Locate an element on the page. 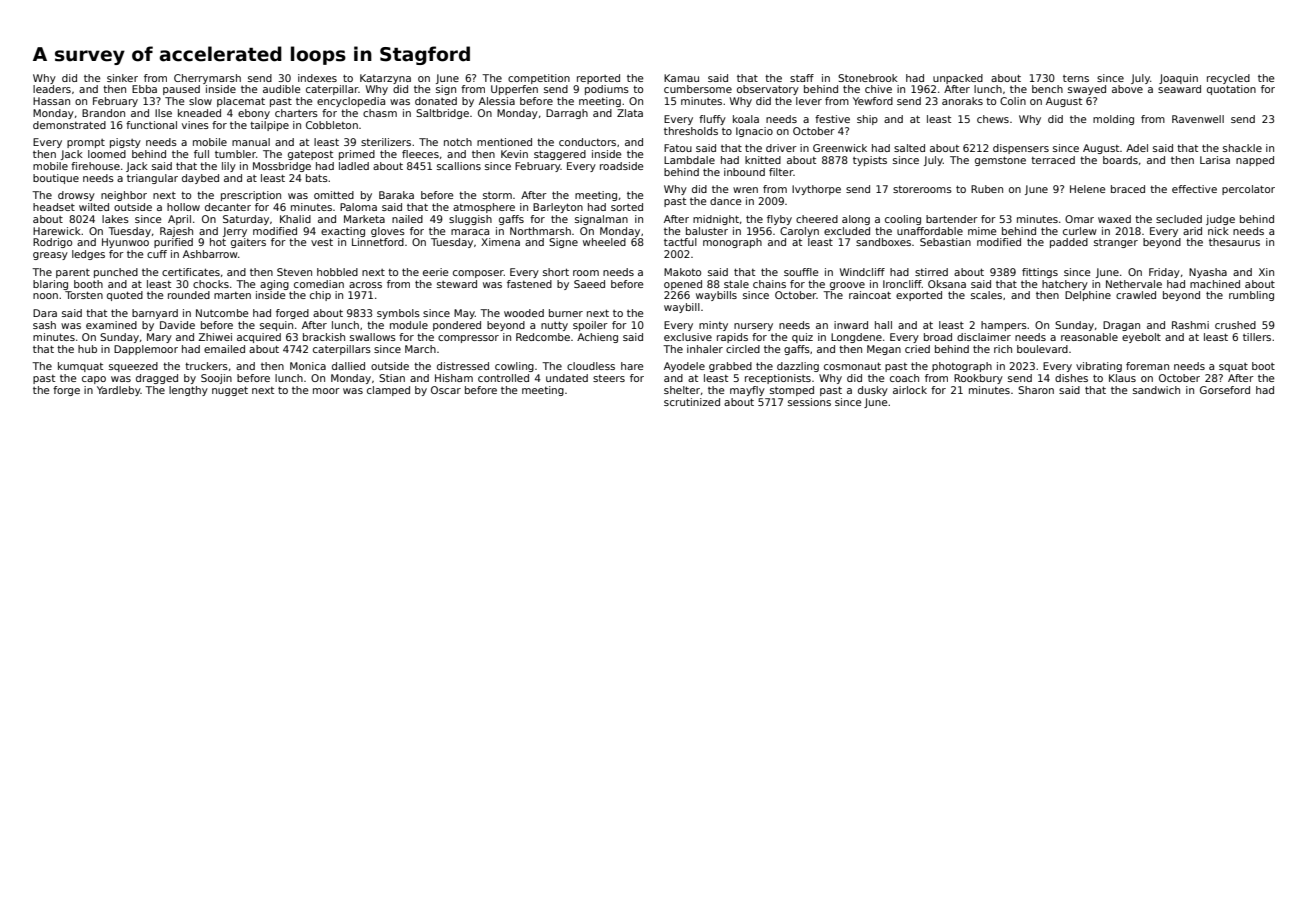 The image size is (1308, 924). vibrating is located at coordinates (1099, 367).
